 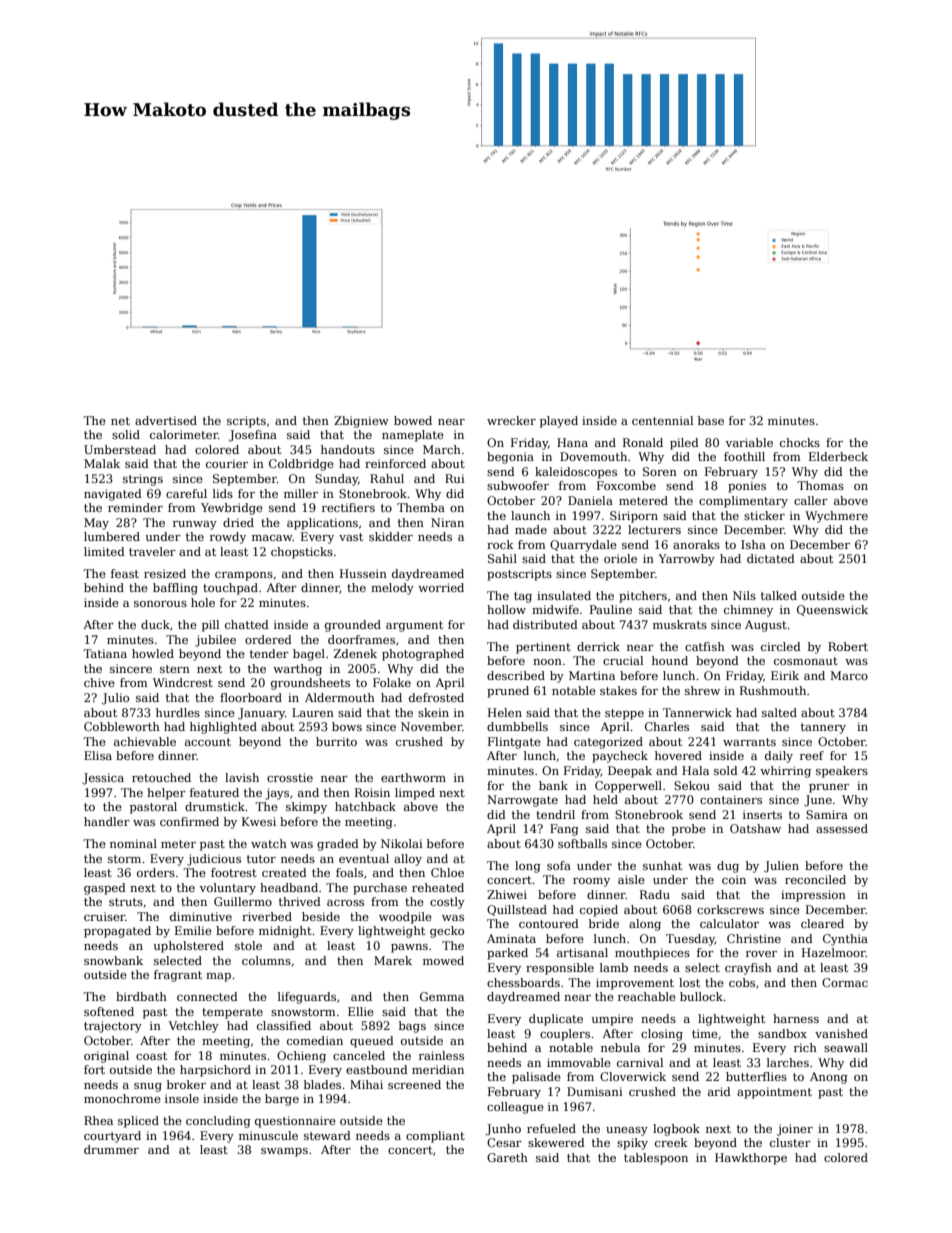 I want to click on drummer, so click(x=111, y=1149).
